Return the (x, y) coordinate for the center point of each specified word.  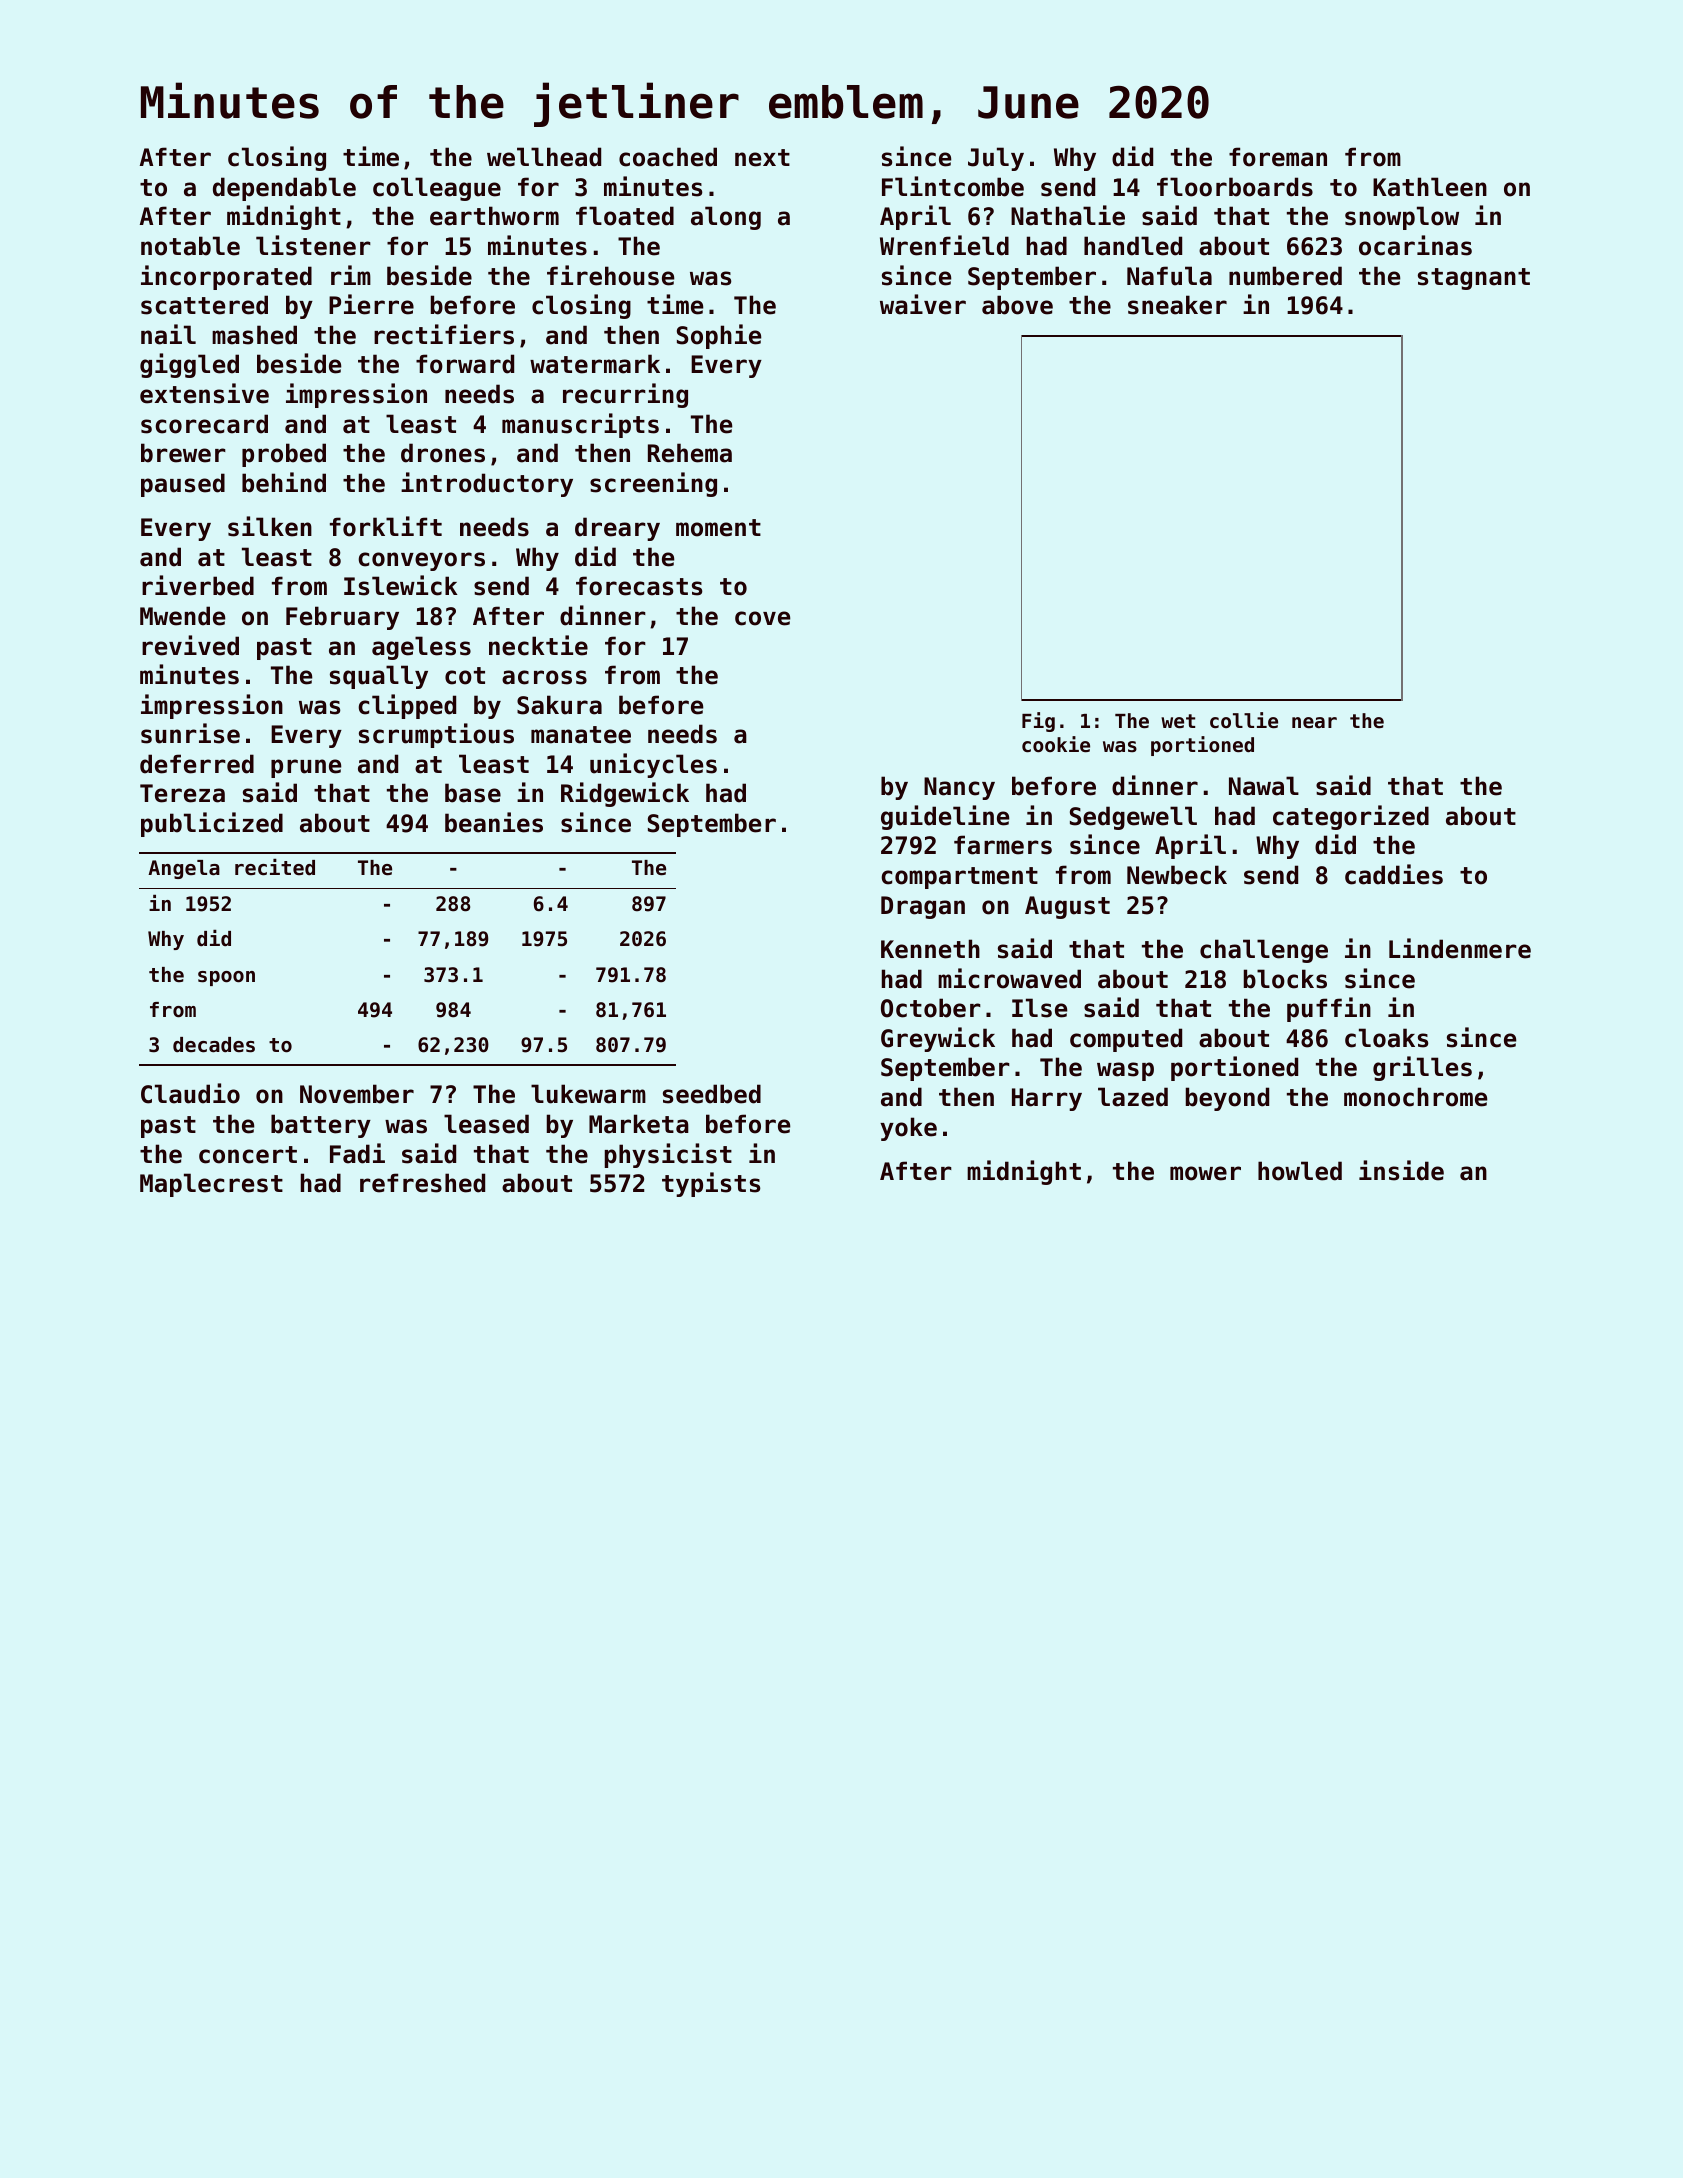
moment (718, 528)
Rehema (690, 453)
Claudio (190, 1093)
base (473, 793)
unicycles (653, 765)
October (931, 1008)
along (726, 218)
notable (190, 246)
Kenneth (930, 949)
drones (443, 453)
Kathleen (1430, 187)
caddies (1394, 874)
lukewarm (588, 1094)
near (1314, 722)
